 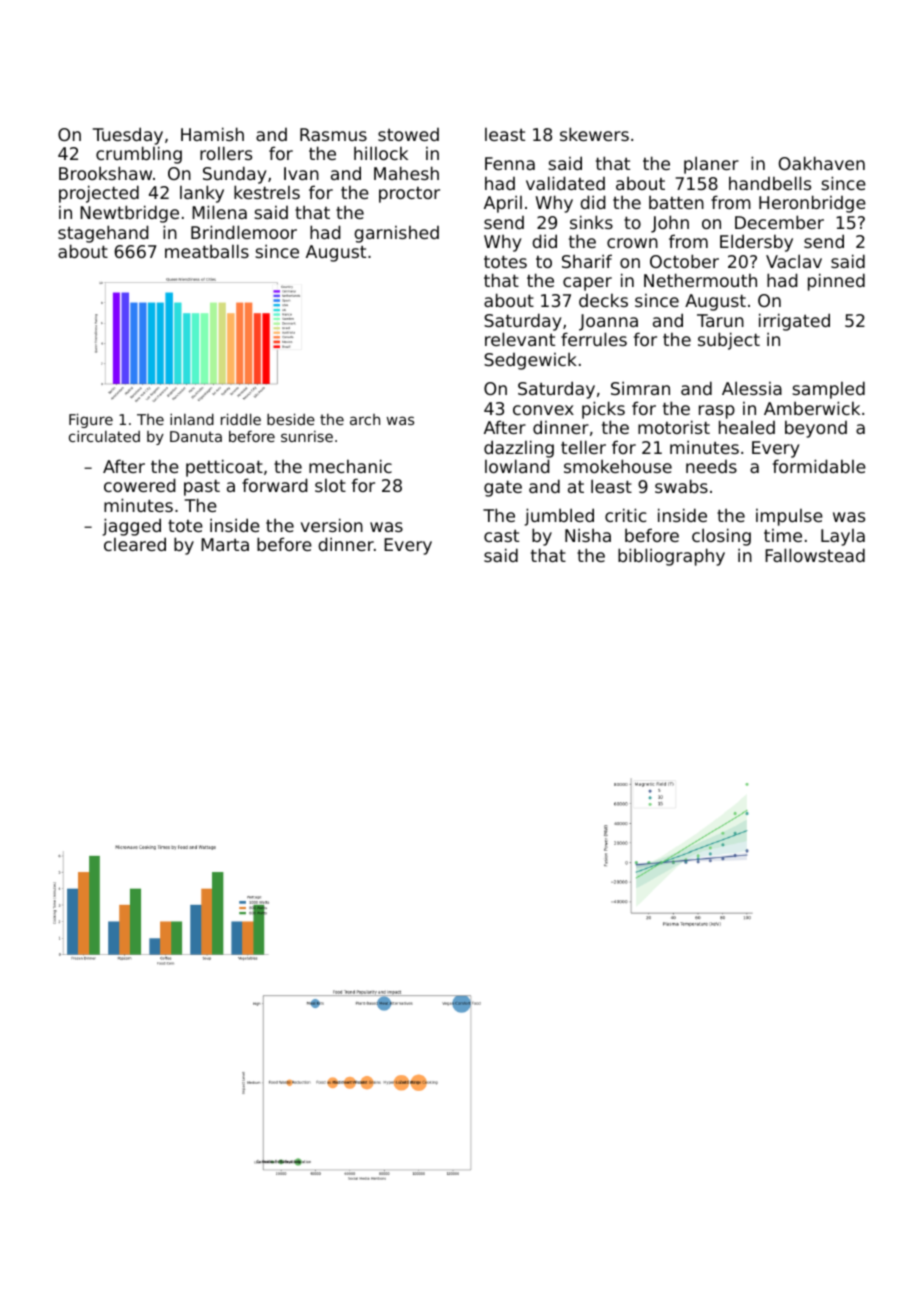 I want to click on inland, so click(x=192, y=419).
